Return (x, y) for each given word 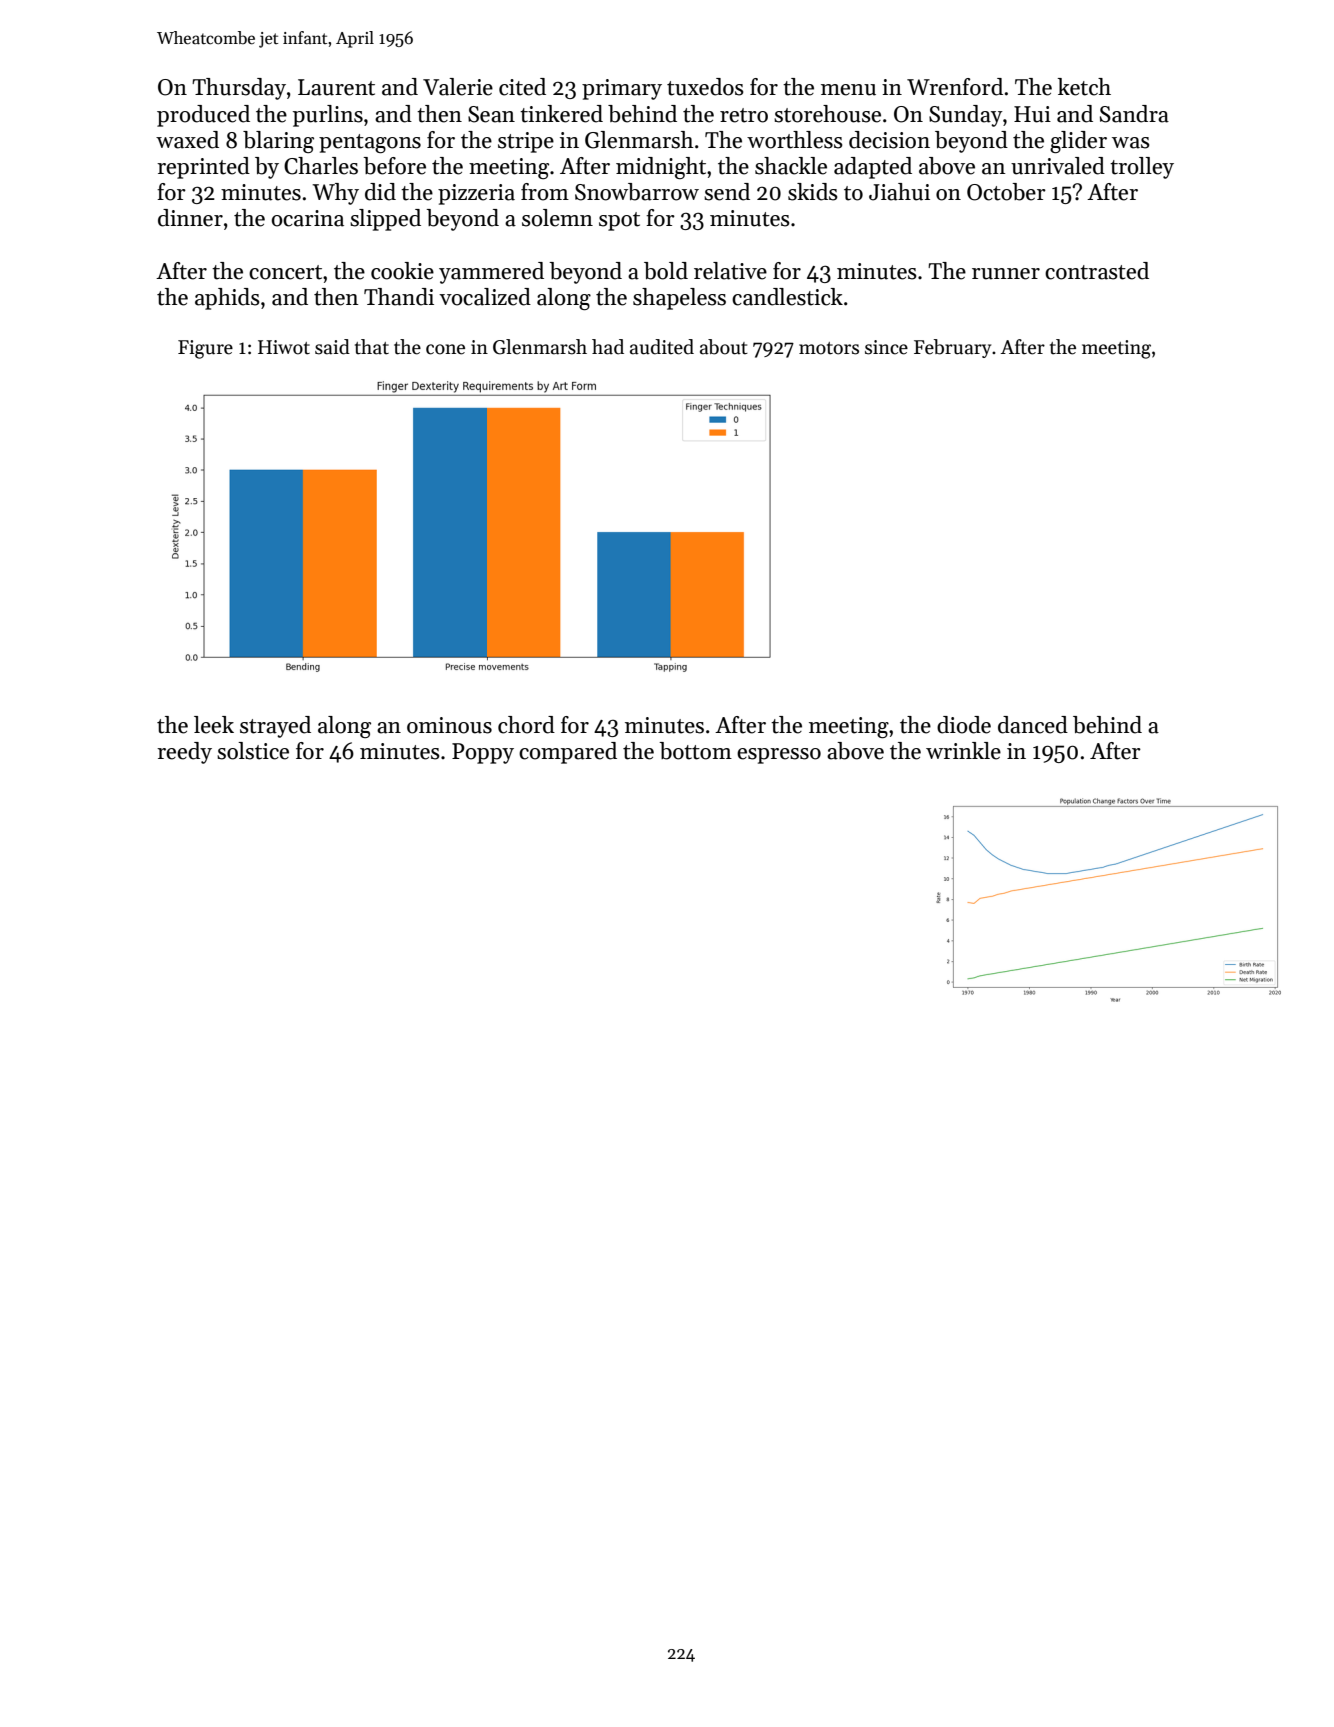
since (886, 347)
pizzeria (476, 194)
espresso (779, 756)
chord (526, 725)
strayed (275, 727)
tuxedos (705, 87)
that (372, 347)
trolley (1142, 168)
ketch (1084, 87)
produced (203, 116)
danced (1033, 725)
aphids (227, 299)
